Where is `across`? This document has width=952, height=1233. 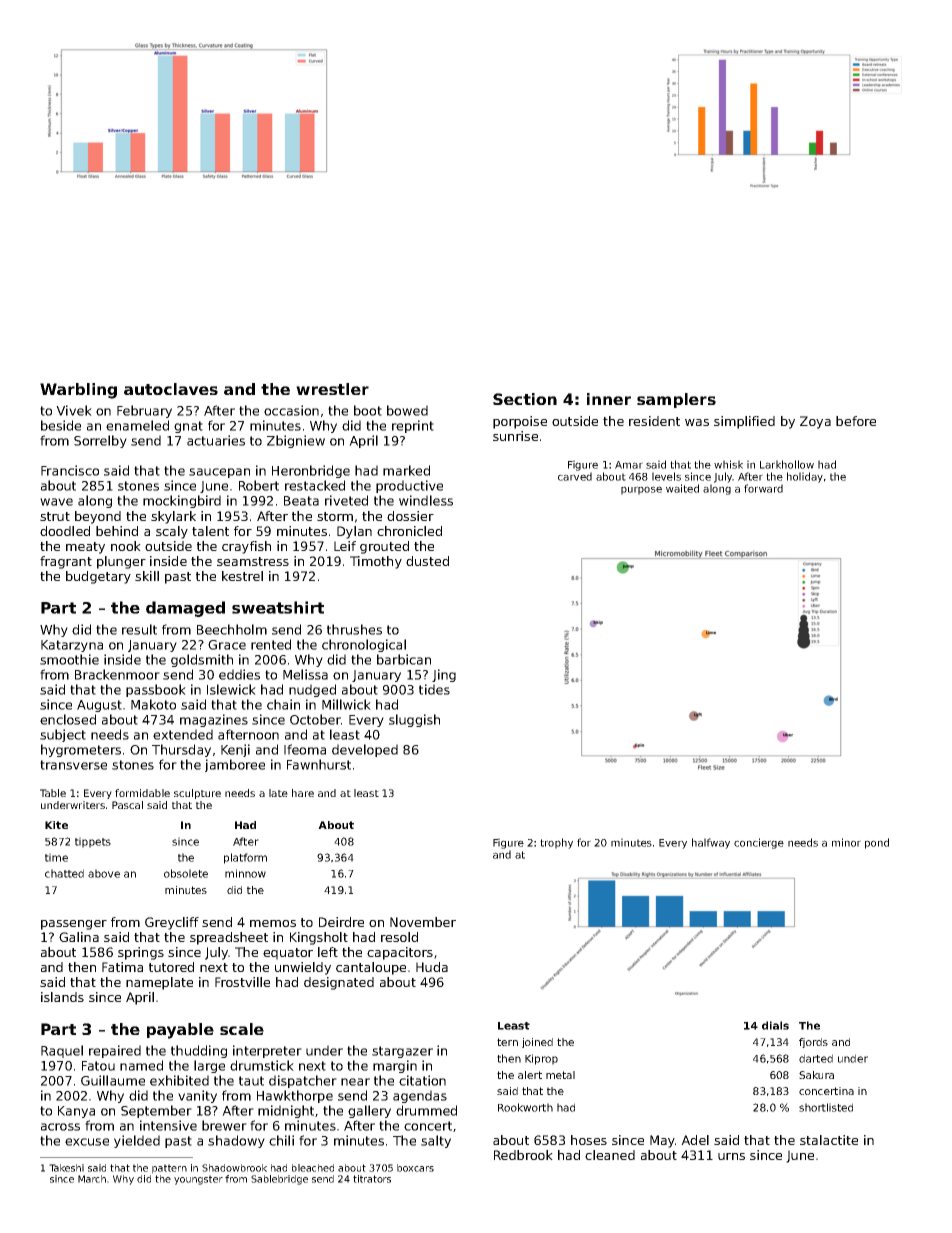 across is located at coordinates (60, 1127).
